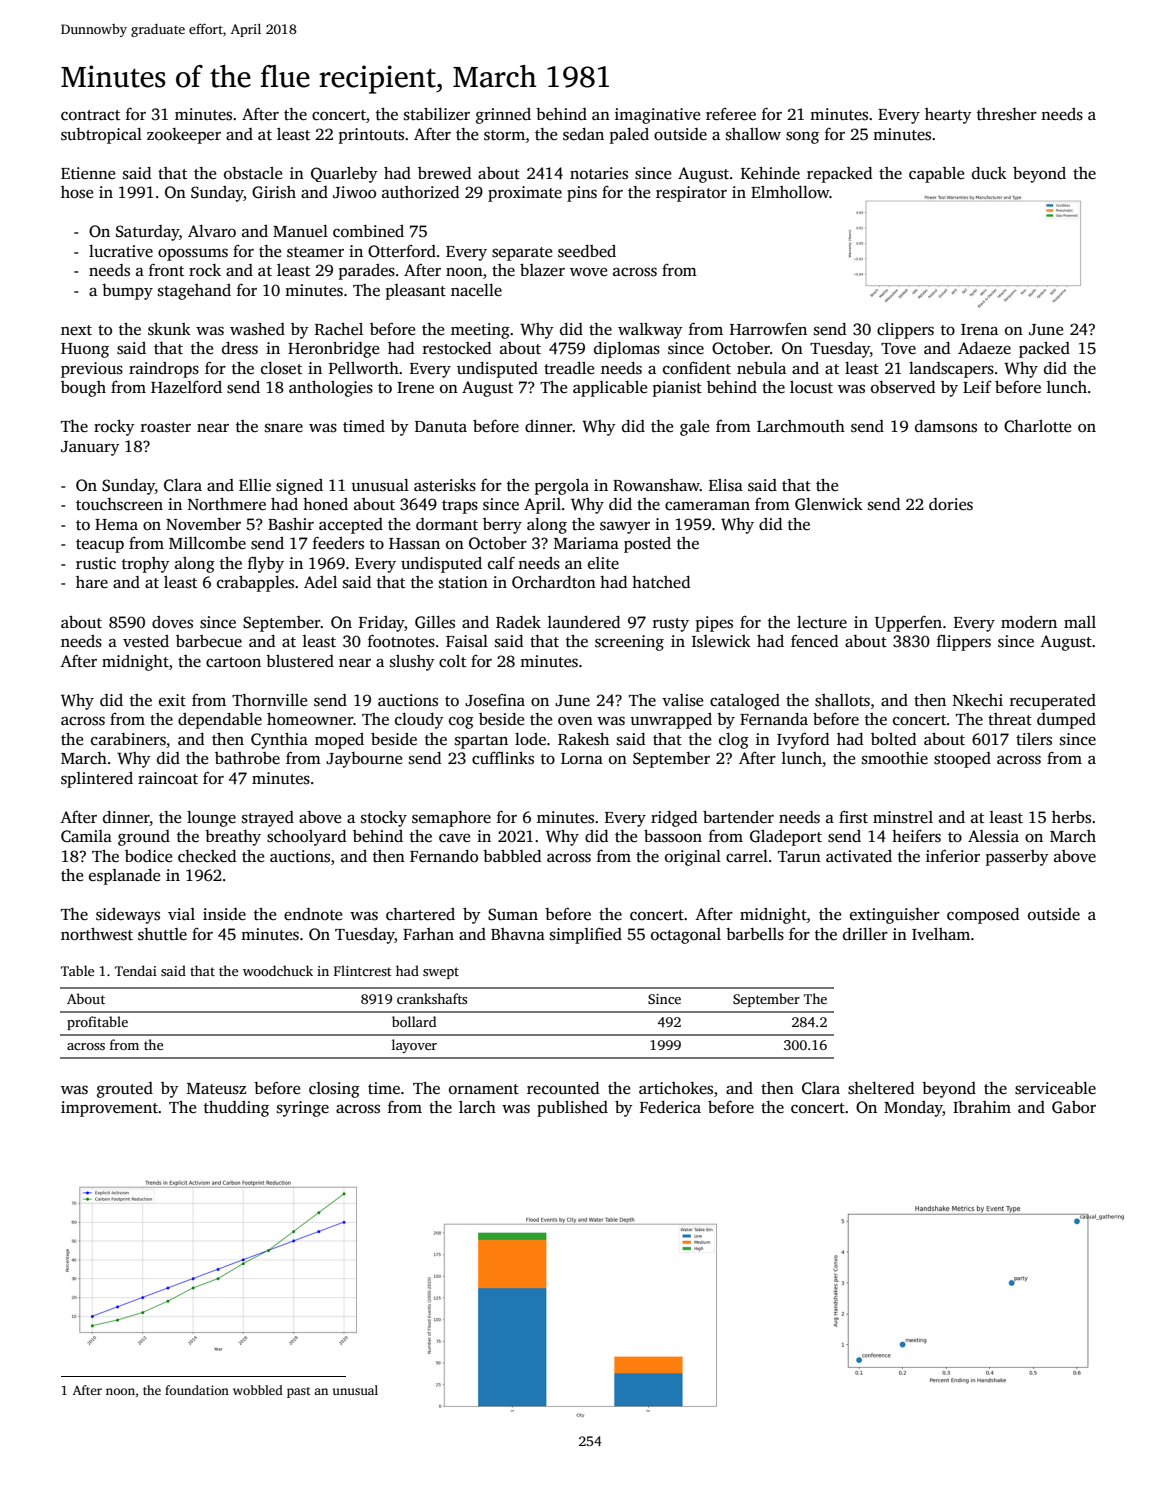 This document has width=1157, height=1497. What do you see at coordinates (829, 504) in the document?
I see `Glenwick` at bounding box center [829, 504].
